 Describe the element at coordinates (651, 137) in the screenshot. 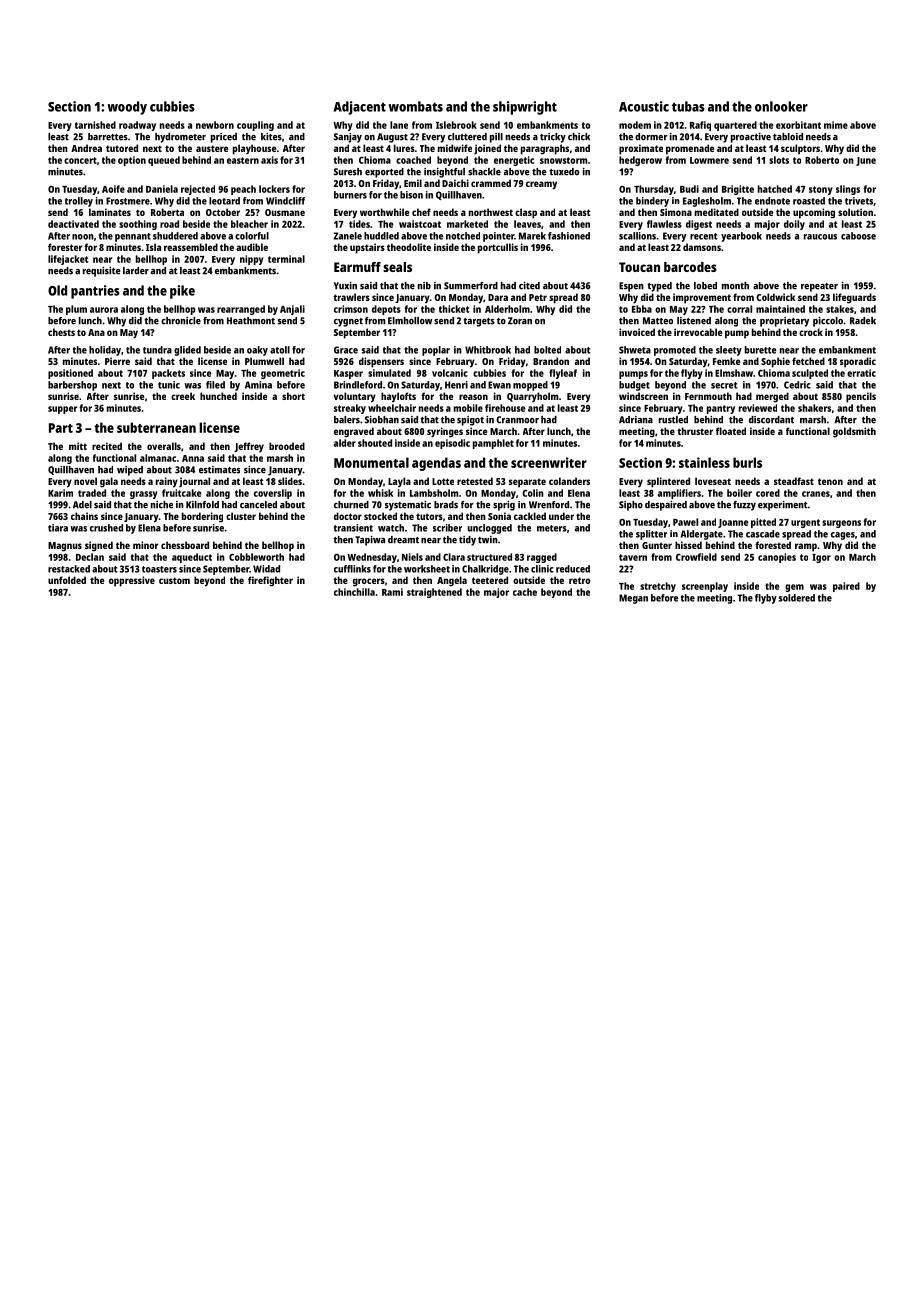

I see `dormer` at that location.
